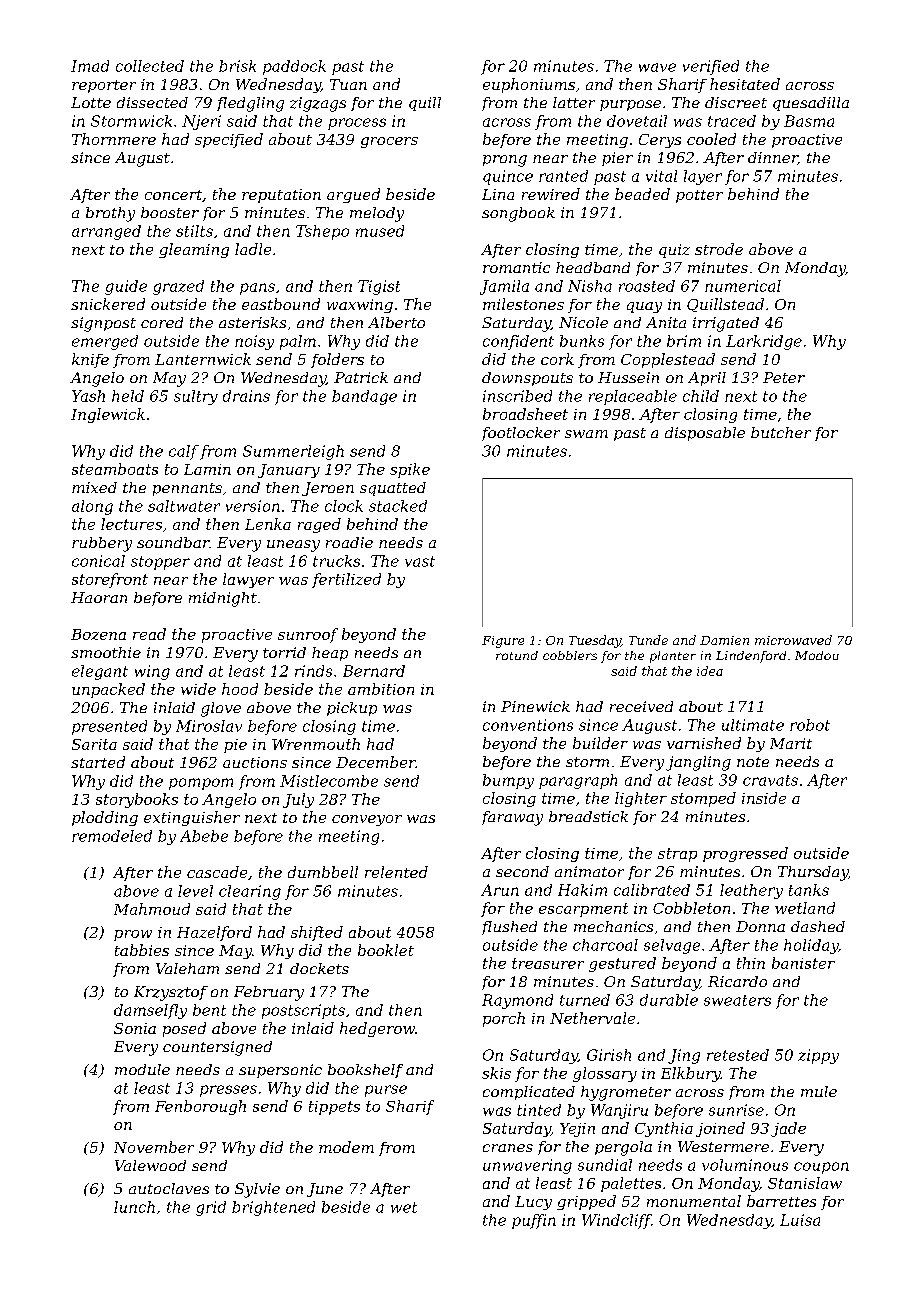 Image resolution: width=924 pixels, height=1308 pixels. I want to click on fledgling, so click(250, 104).
